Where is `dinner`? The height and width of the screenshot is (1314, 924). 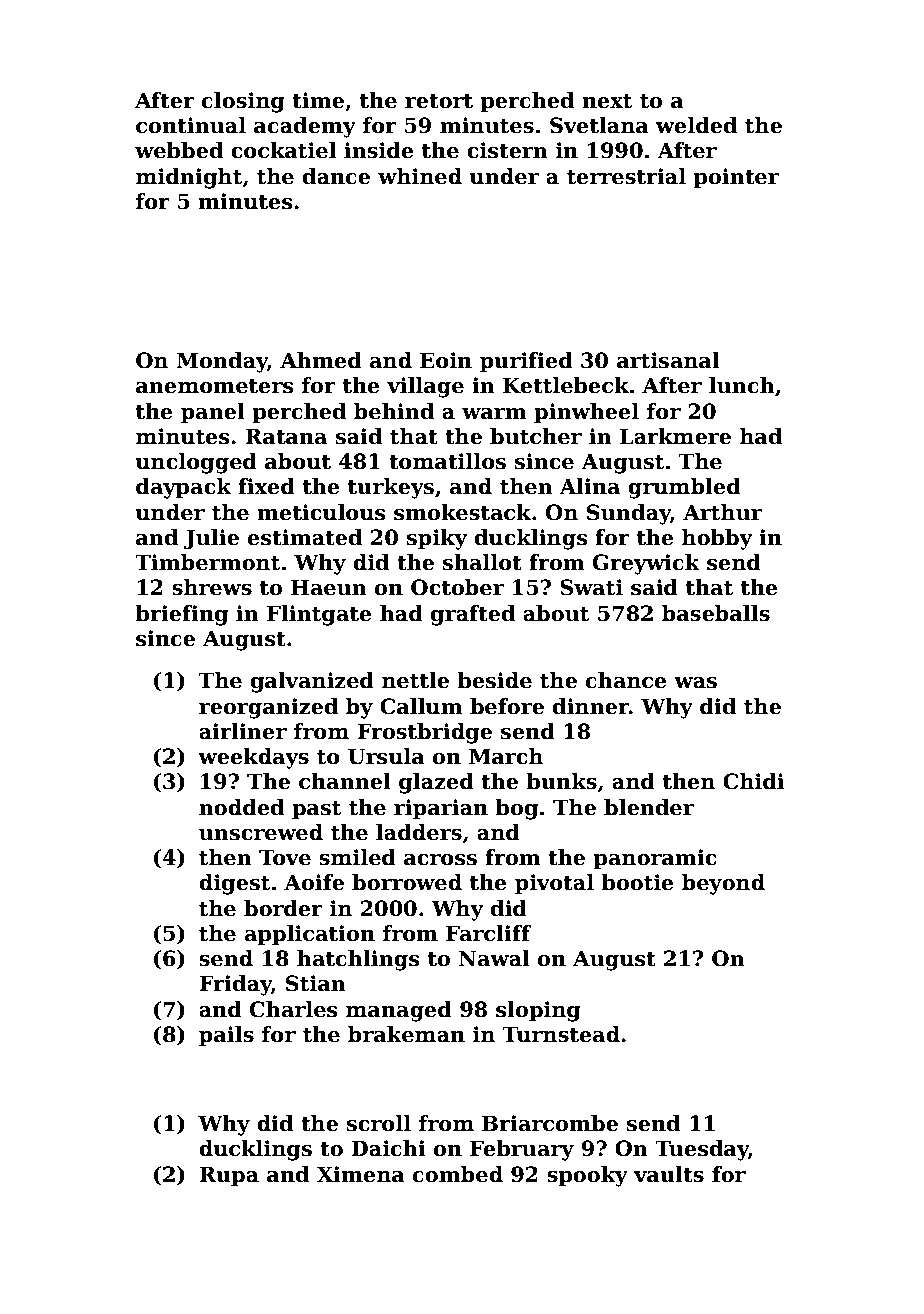 dinner is located at coordinates (591, 706).
